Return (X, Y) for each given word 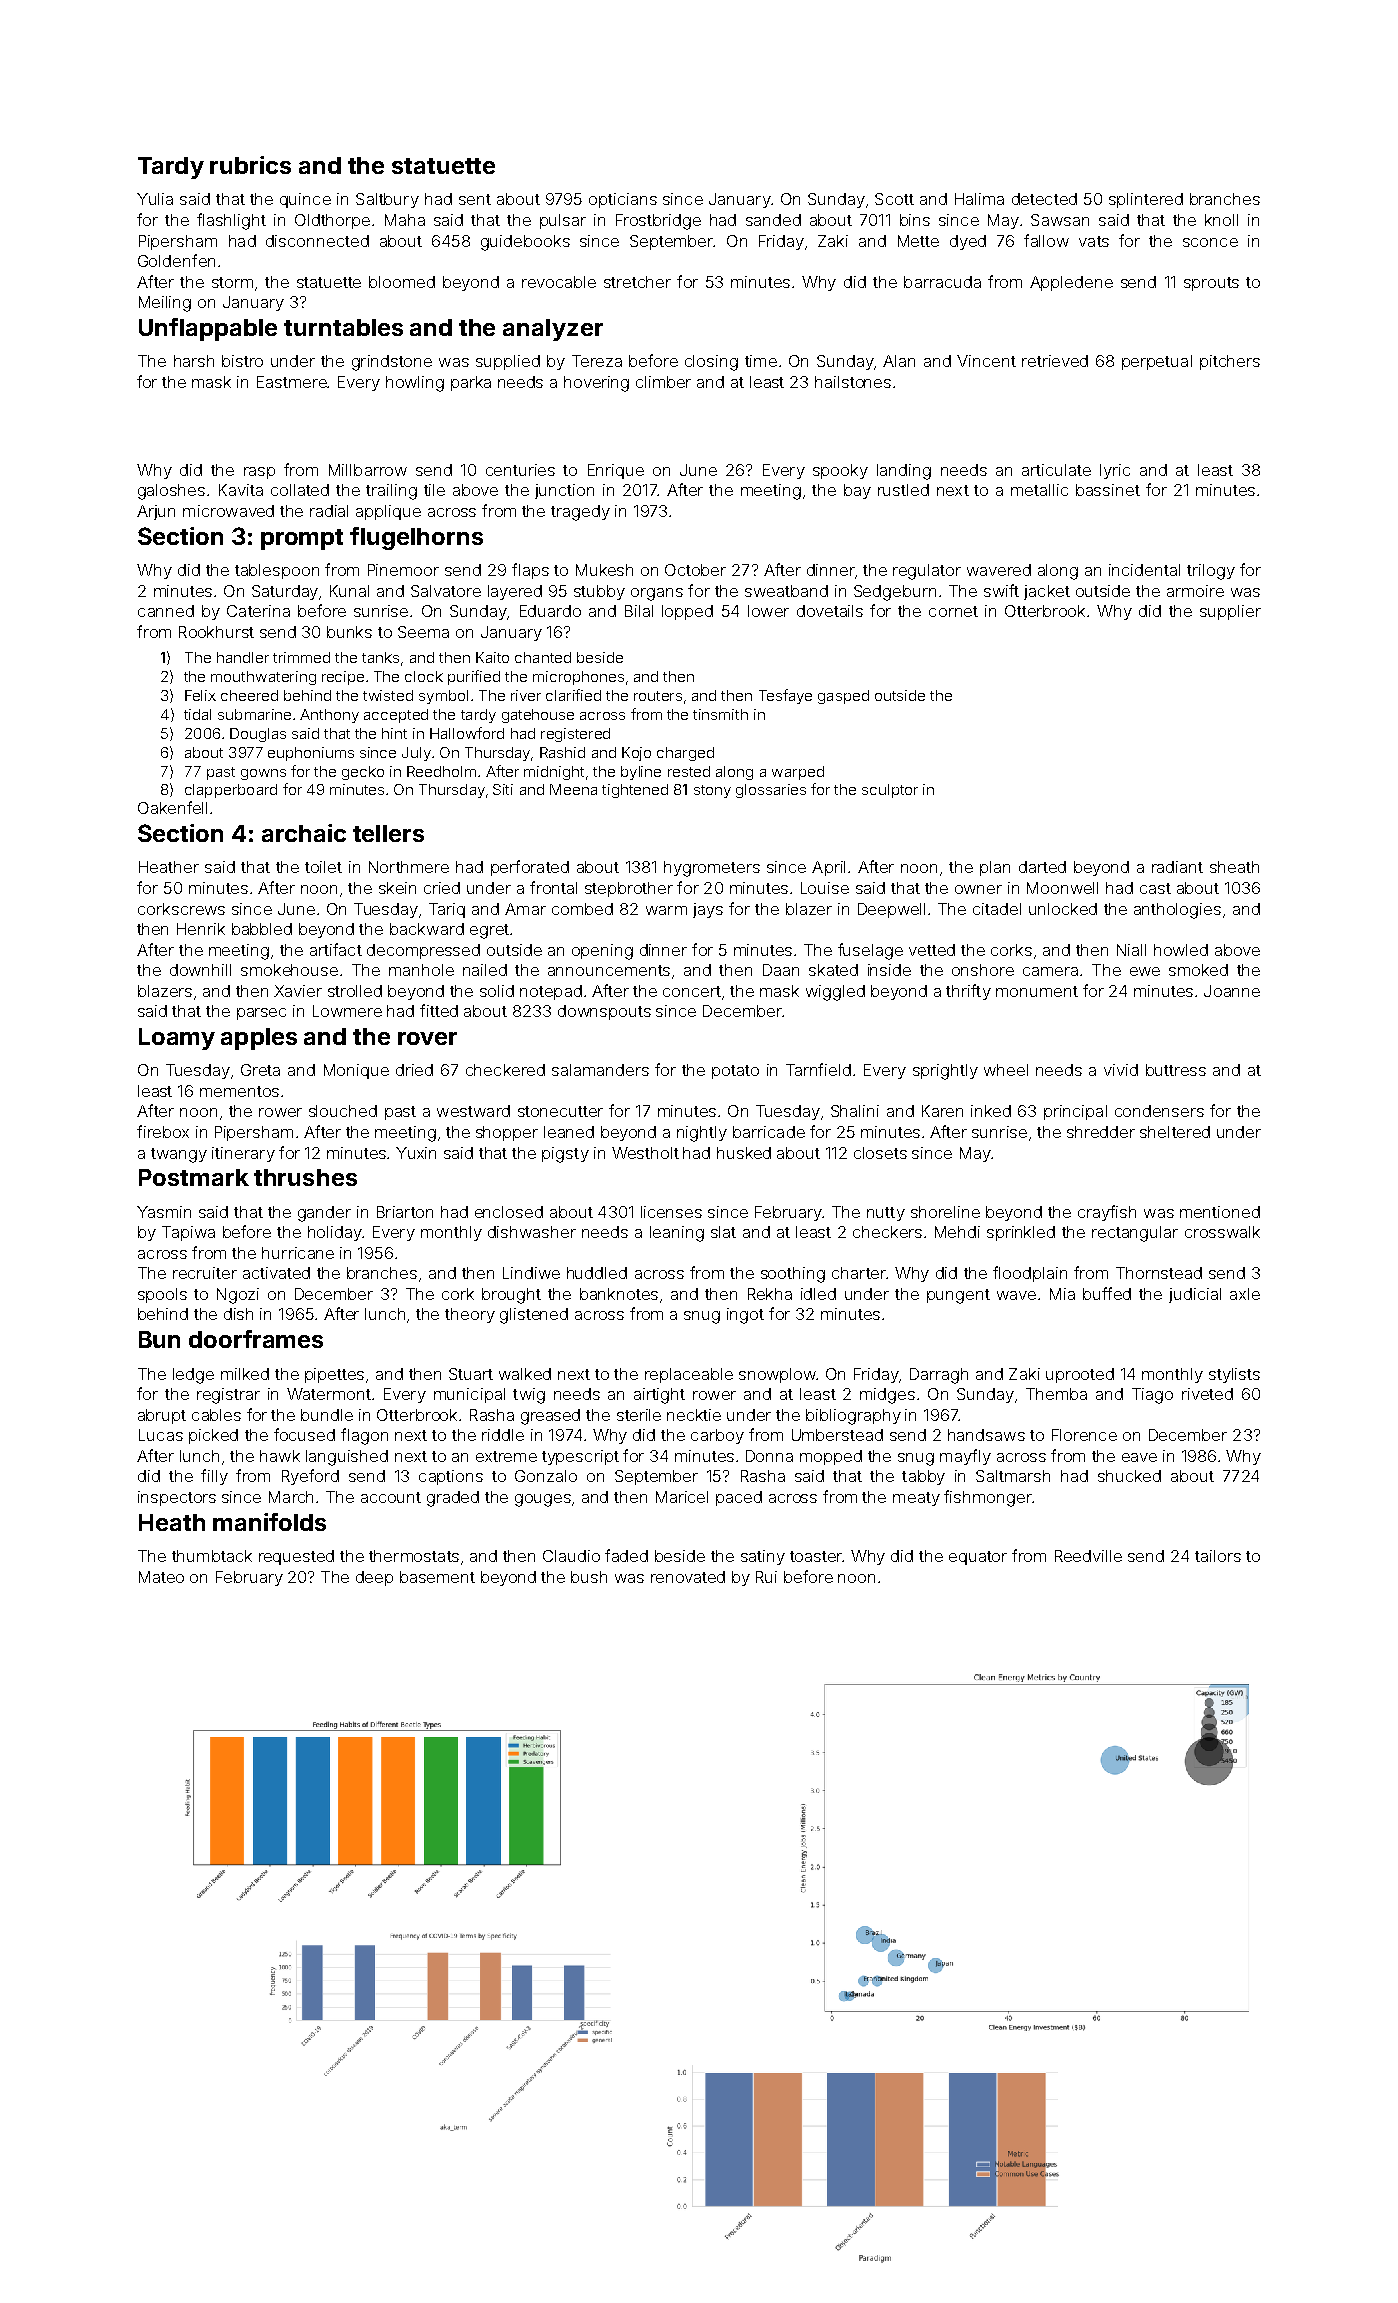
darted (1042, 867)
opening (602, 952)
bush (589, 1577)
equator (978, 1558)
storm (232, 282)
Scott (894, 199)
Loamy (177, 1039)
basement (437, 1577)
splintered (1146, 200)
